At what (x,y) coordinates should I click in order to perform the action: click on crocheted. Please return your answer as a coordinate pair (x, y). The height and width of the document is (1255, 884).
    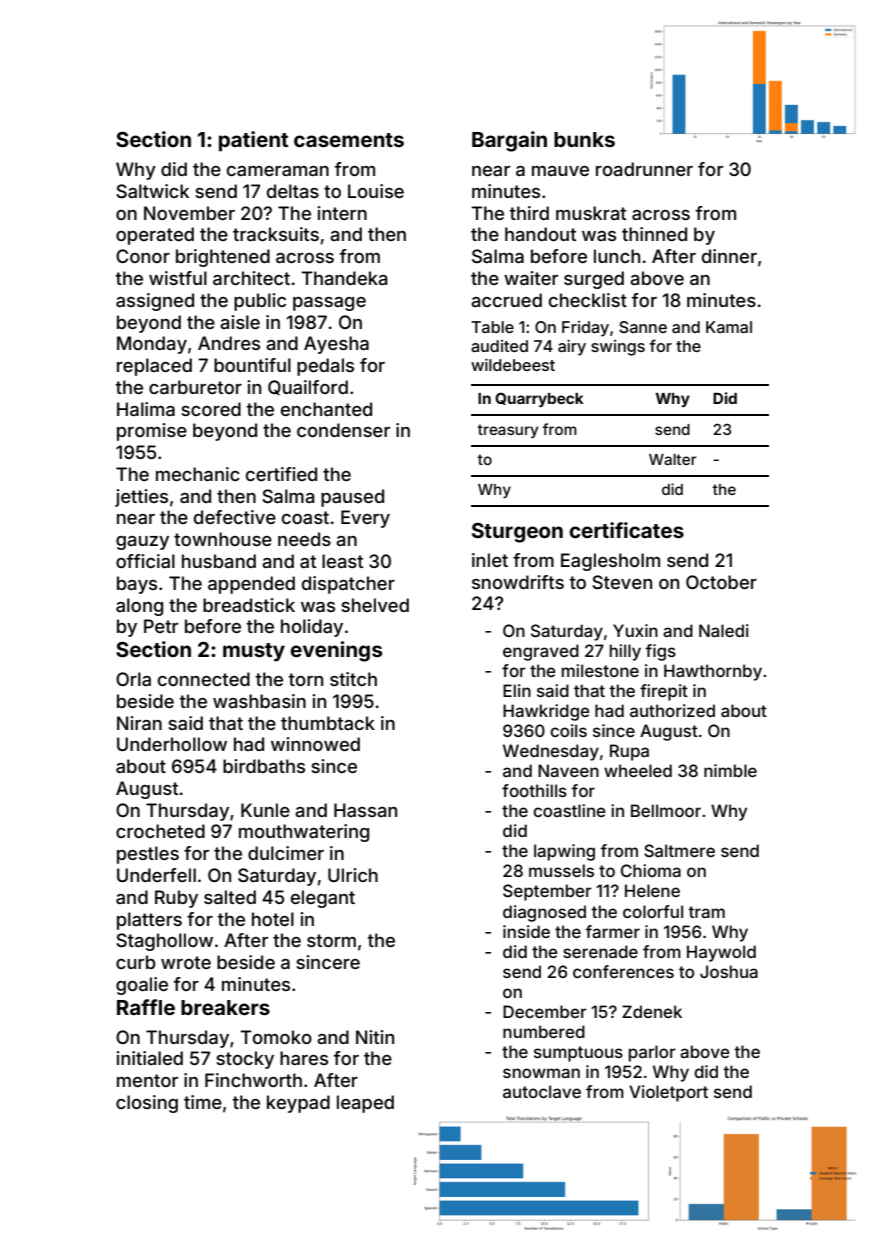
    Looking at the image, I should click on (160, 831).
